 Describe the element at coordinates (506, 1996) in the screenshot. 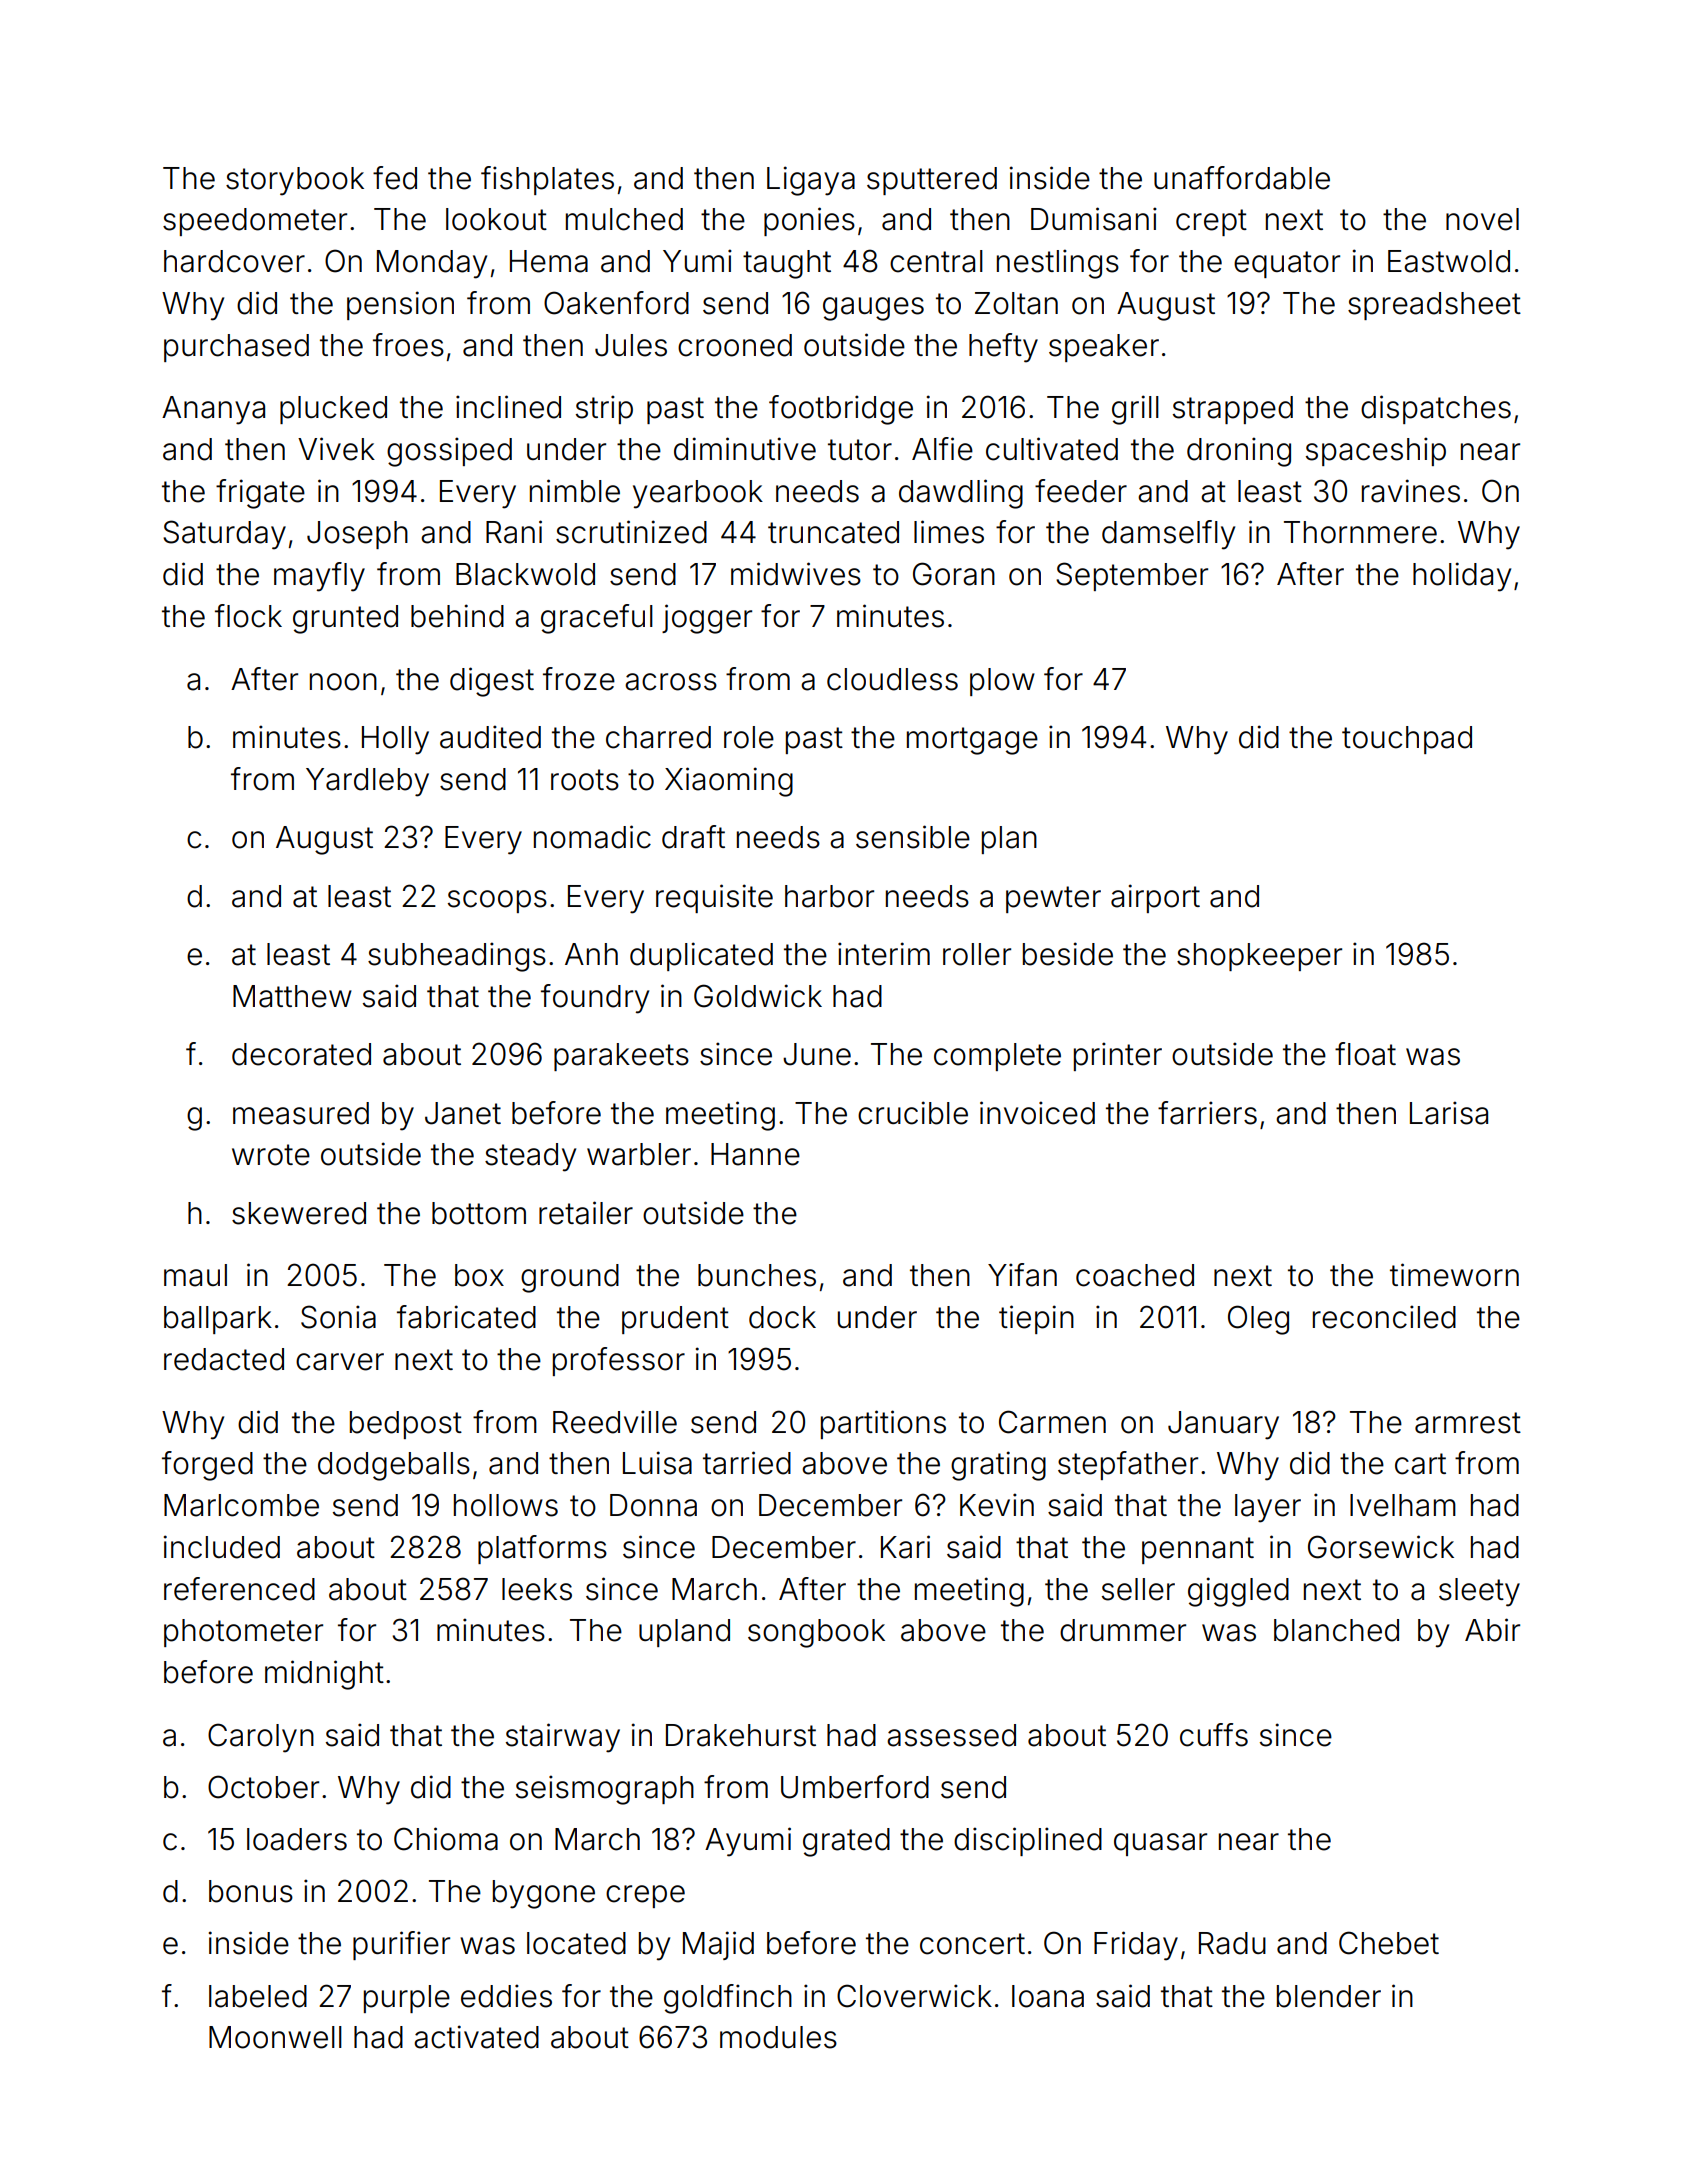

I see `eddies` at that location.
